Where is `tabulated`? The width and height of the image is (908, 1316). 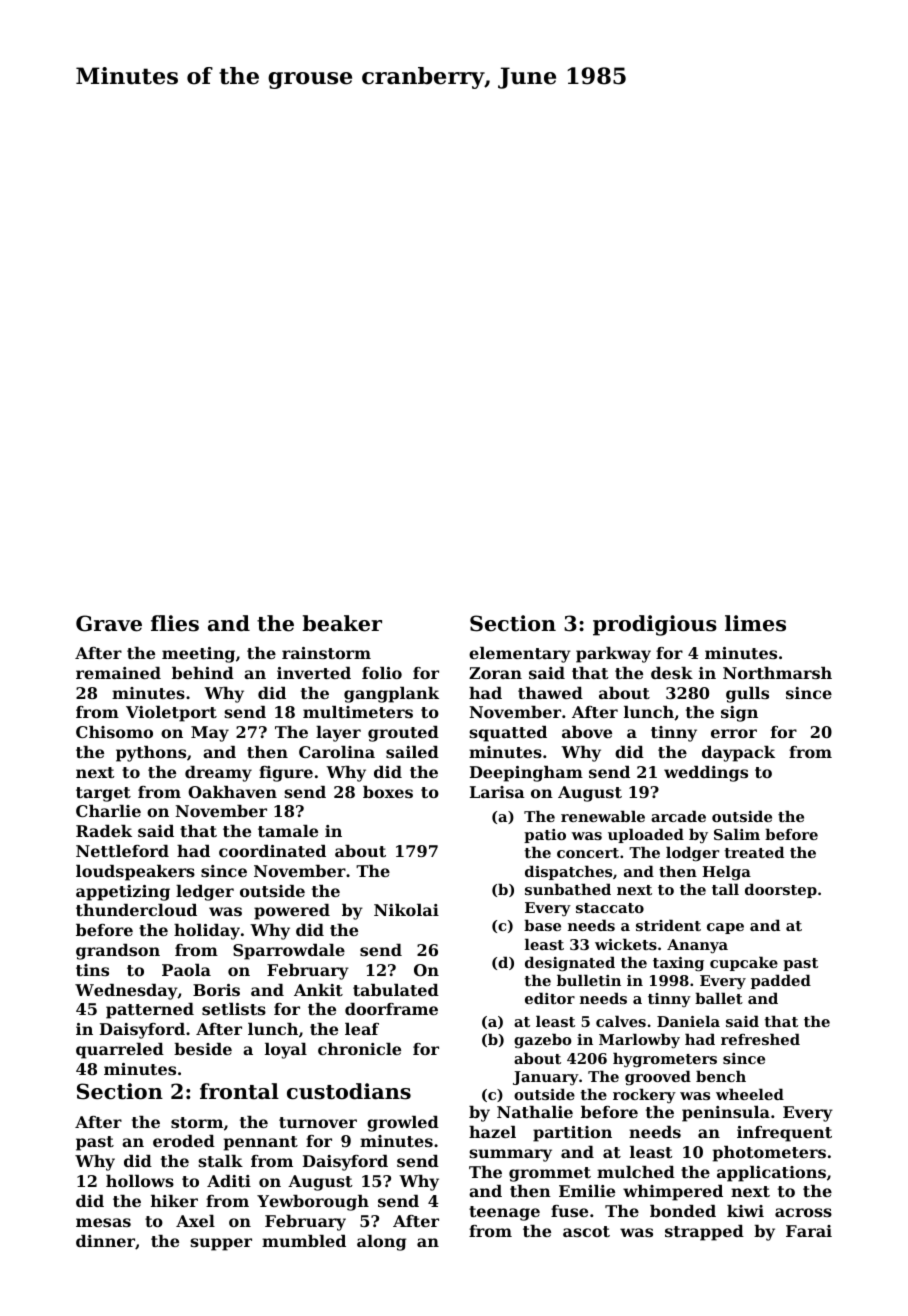
tabulated is located at coordinates (396, 990).
